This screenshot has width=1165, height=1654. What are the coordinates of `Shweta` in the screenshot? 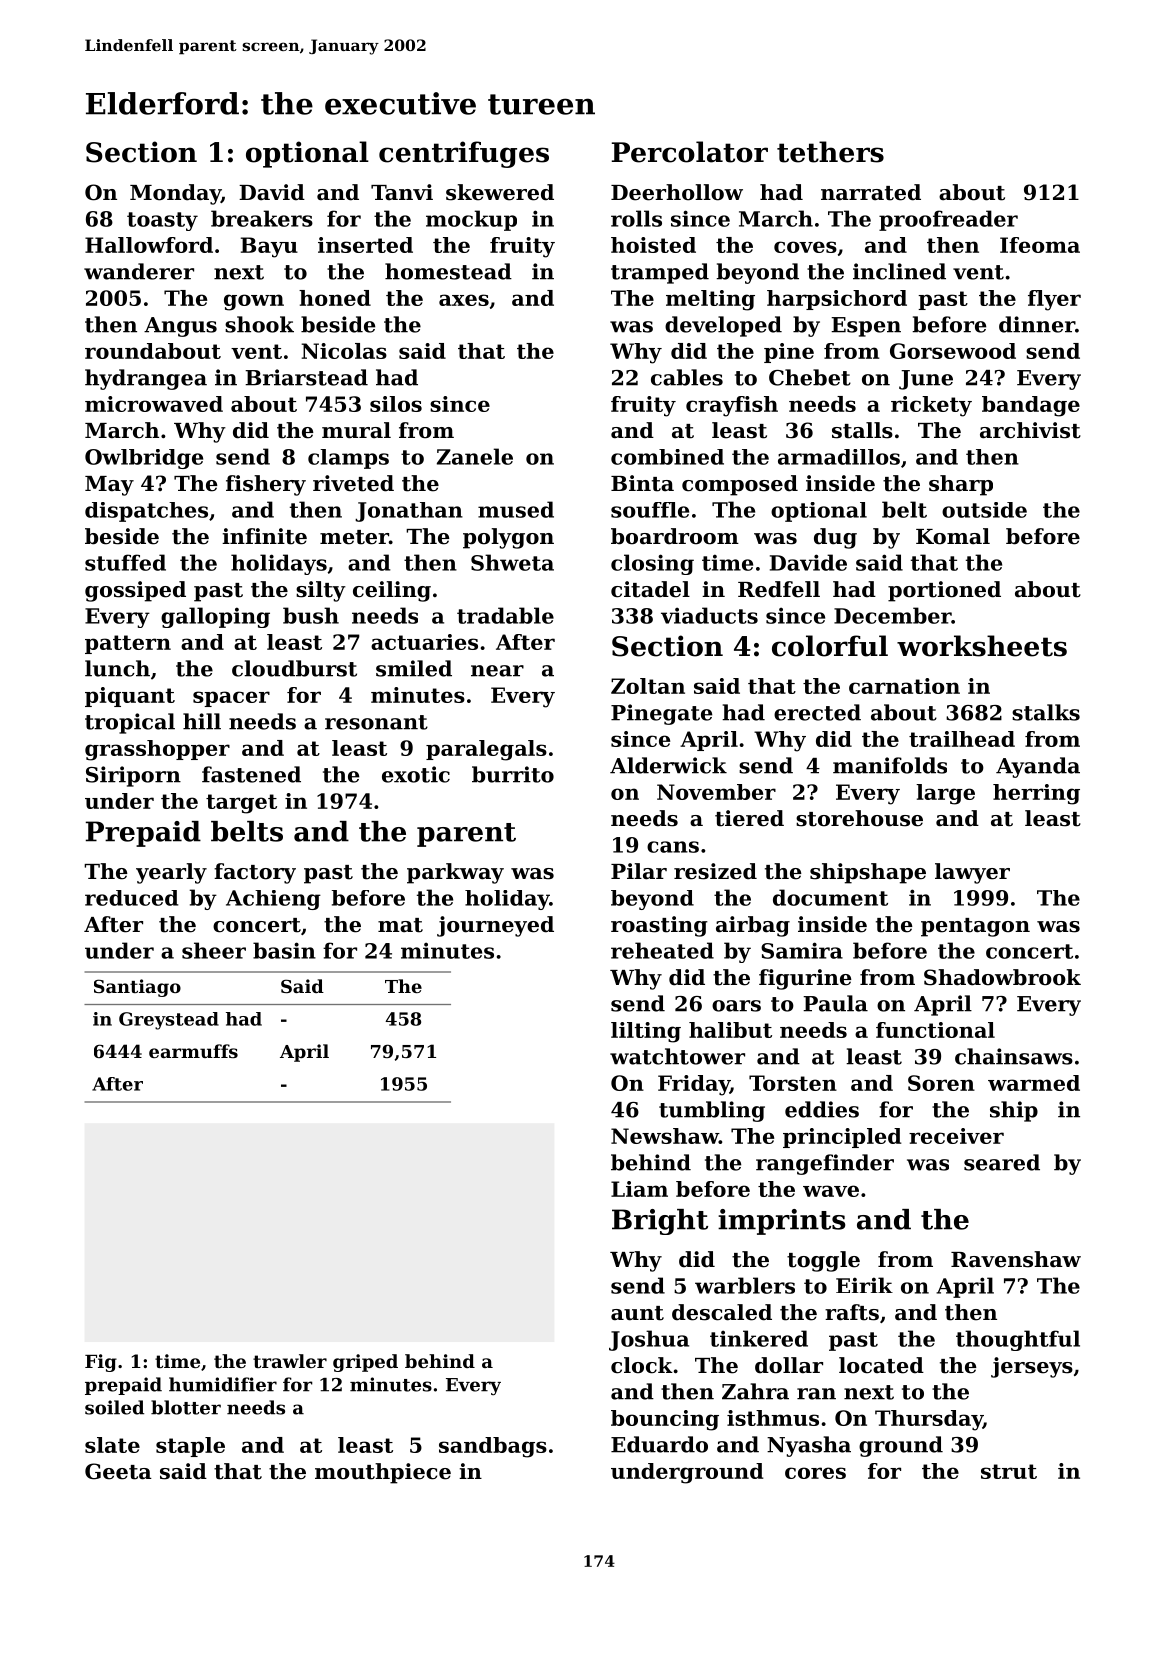 It's located at (512, 562).
